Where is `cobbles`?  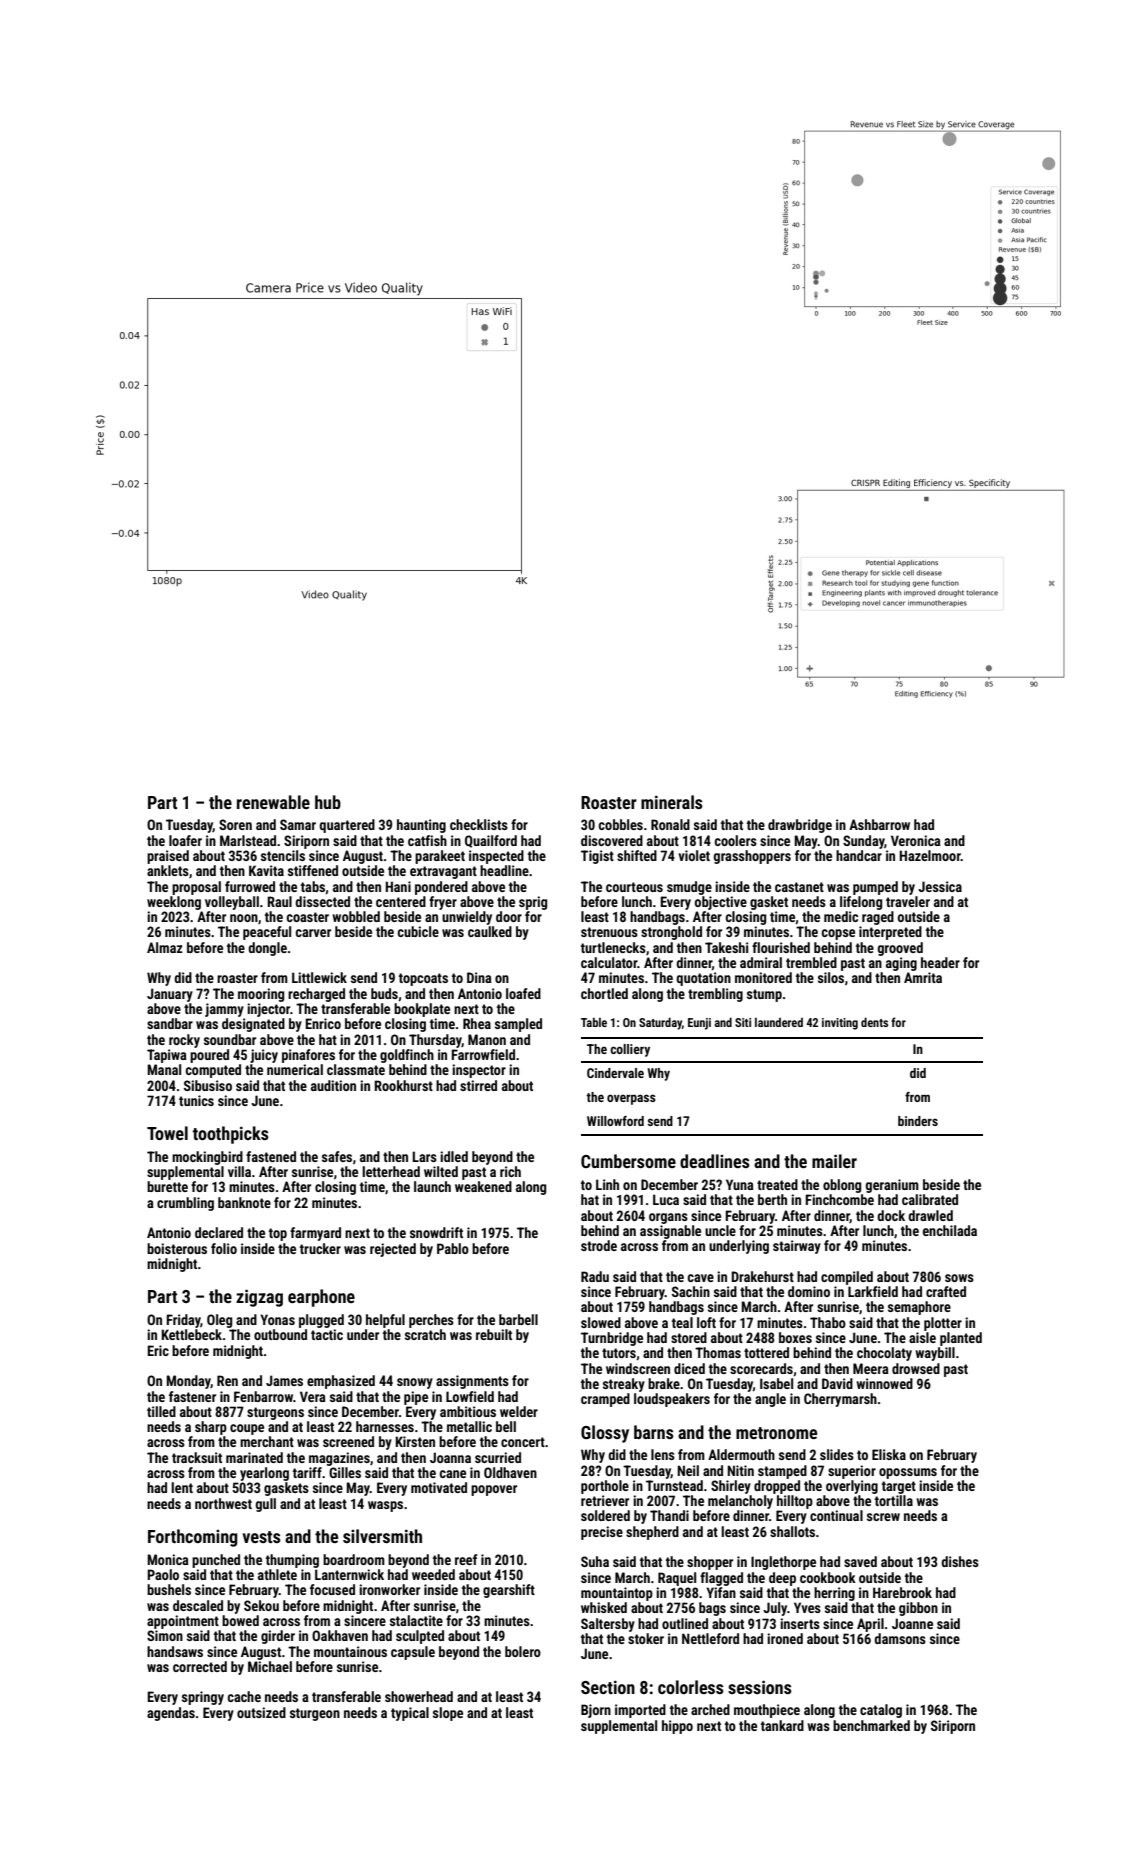 cobbles is located at coordinates (621, 824).
